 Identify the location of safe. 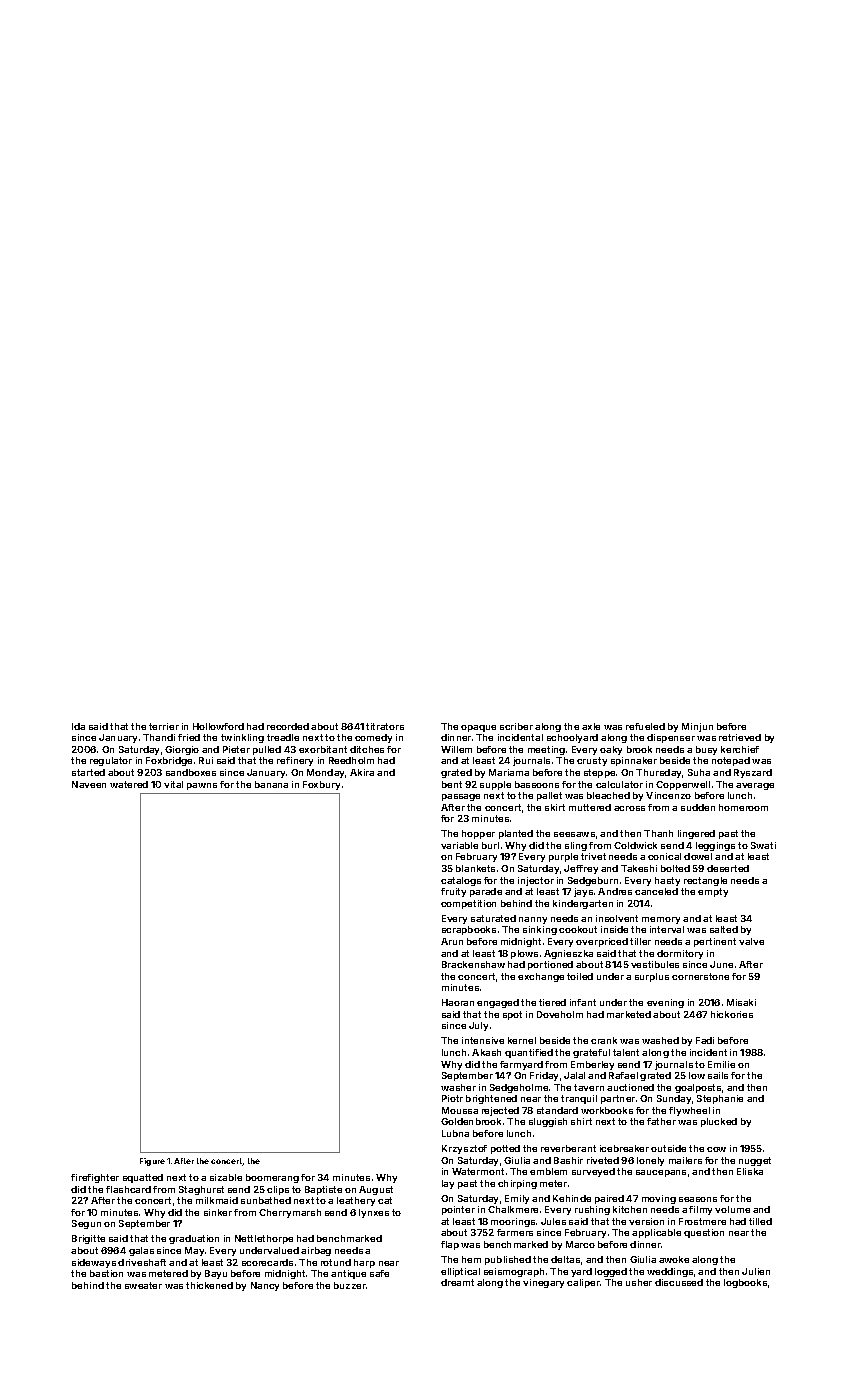
(379, 1273).
